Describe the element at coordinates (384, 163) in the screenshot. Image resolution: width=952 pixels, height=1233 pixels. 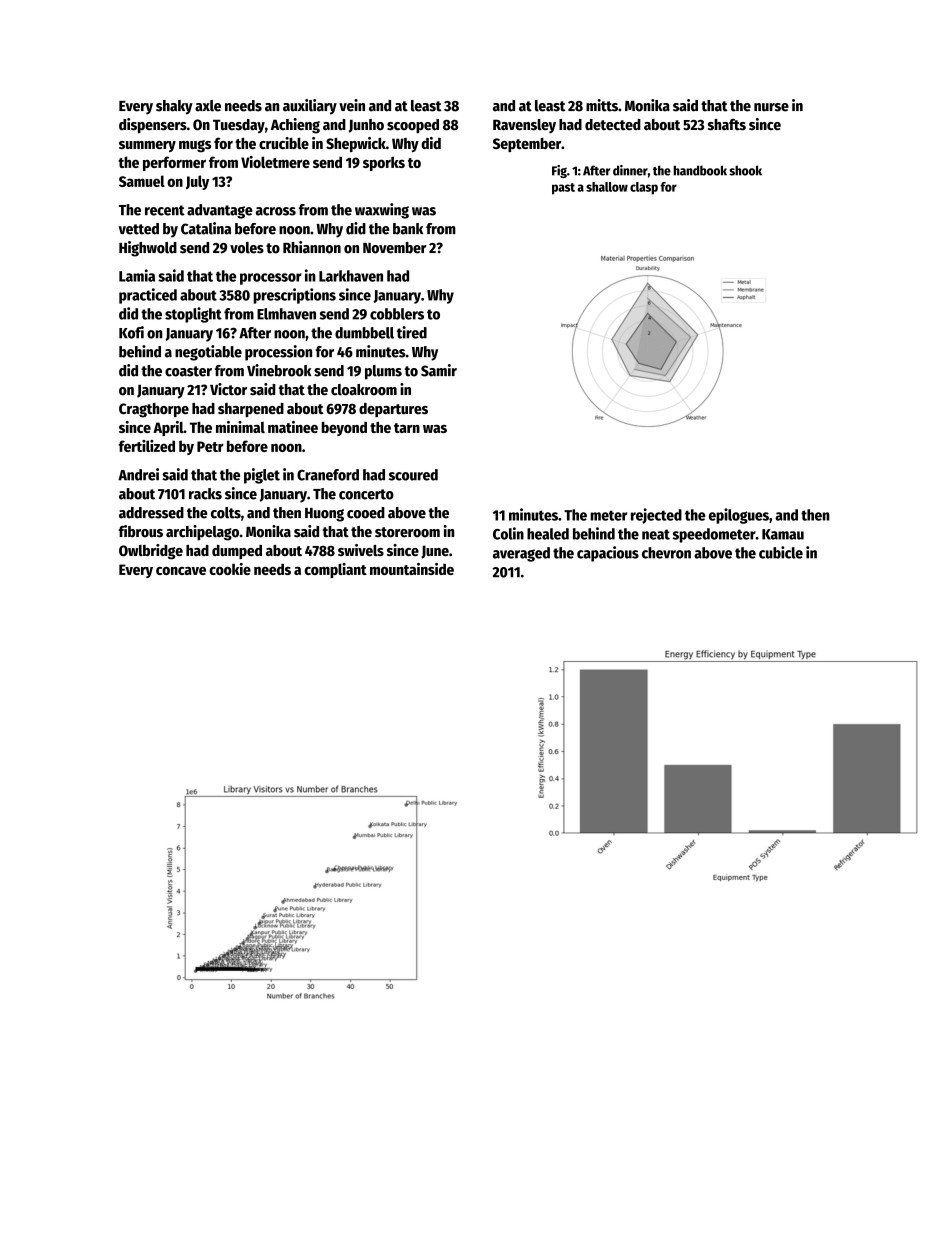
I see `sporks` at that location.
